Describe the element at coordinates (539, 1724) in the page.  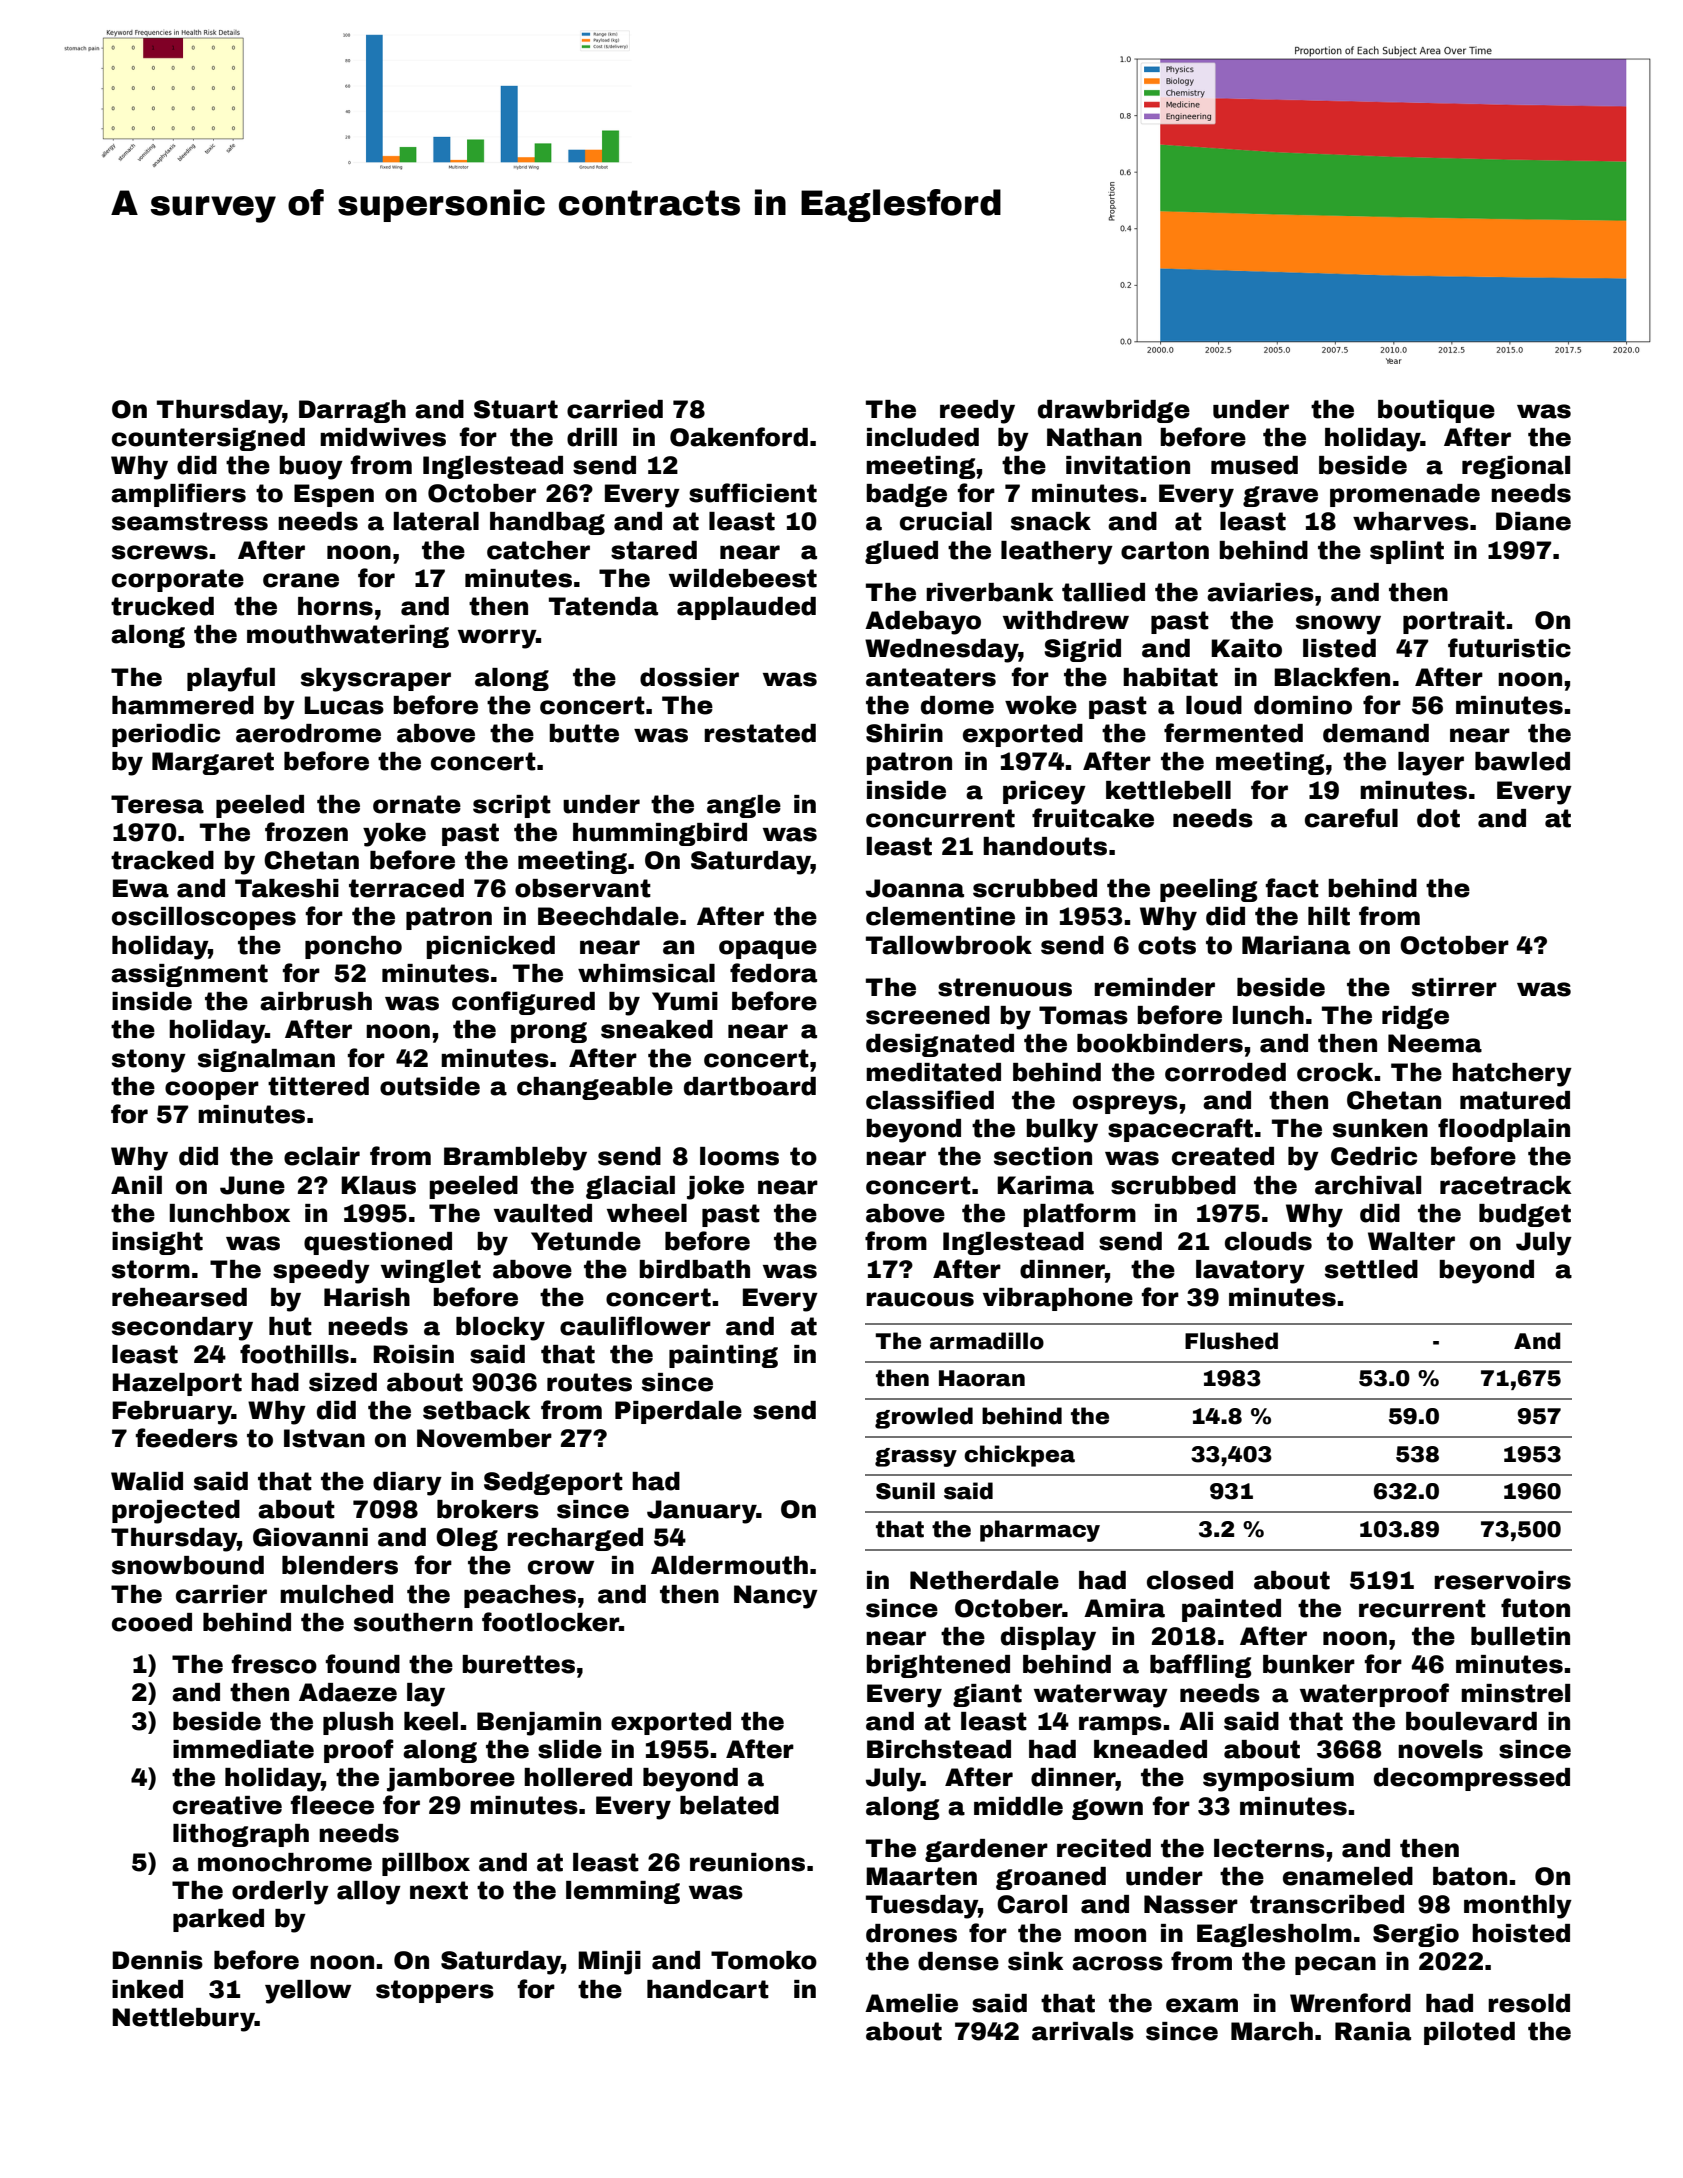
I see `Benjamin` at that location.
